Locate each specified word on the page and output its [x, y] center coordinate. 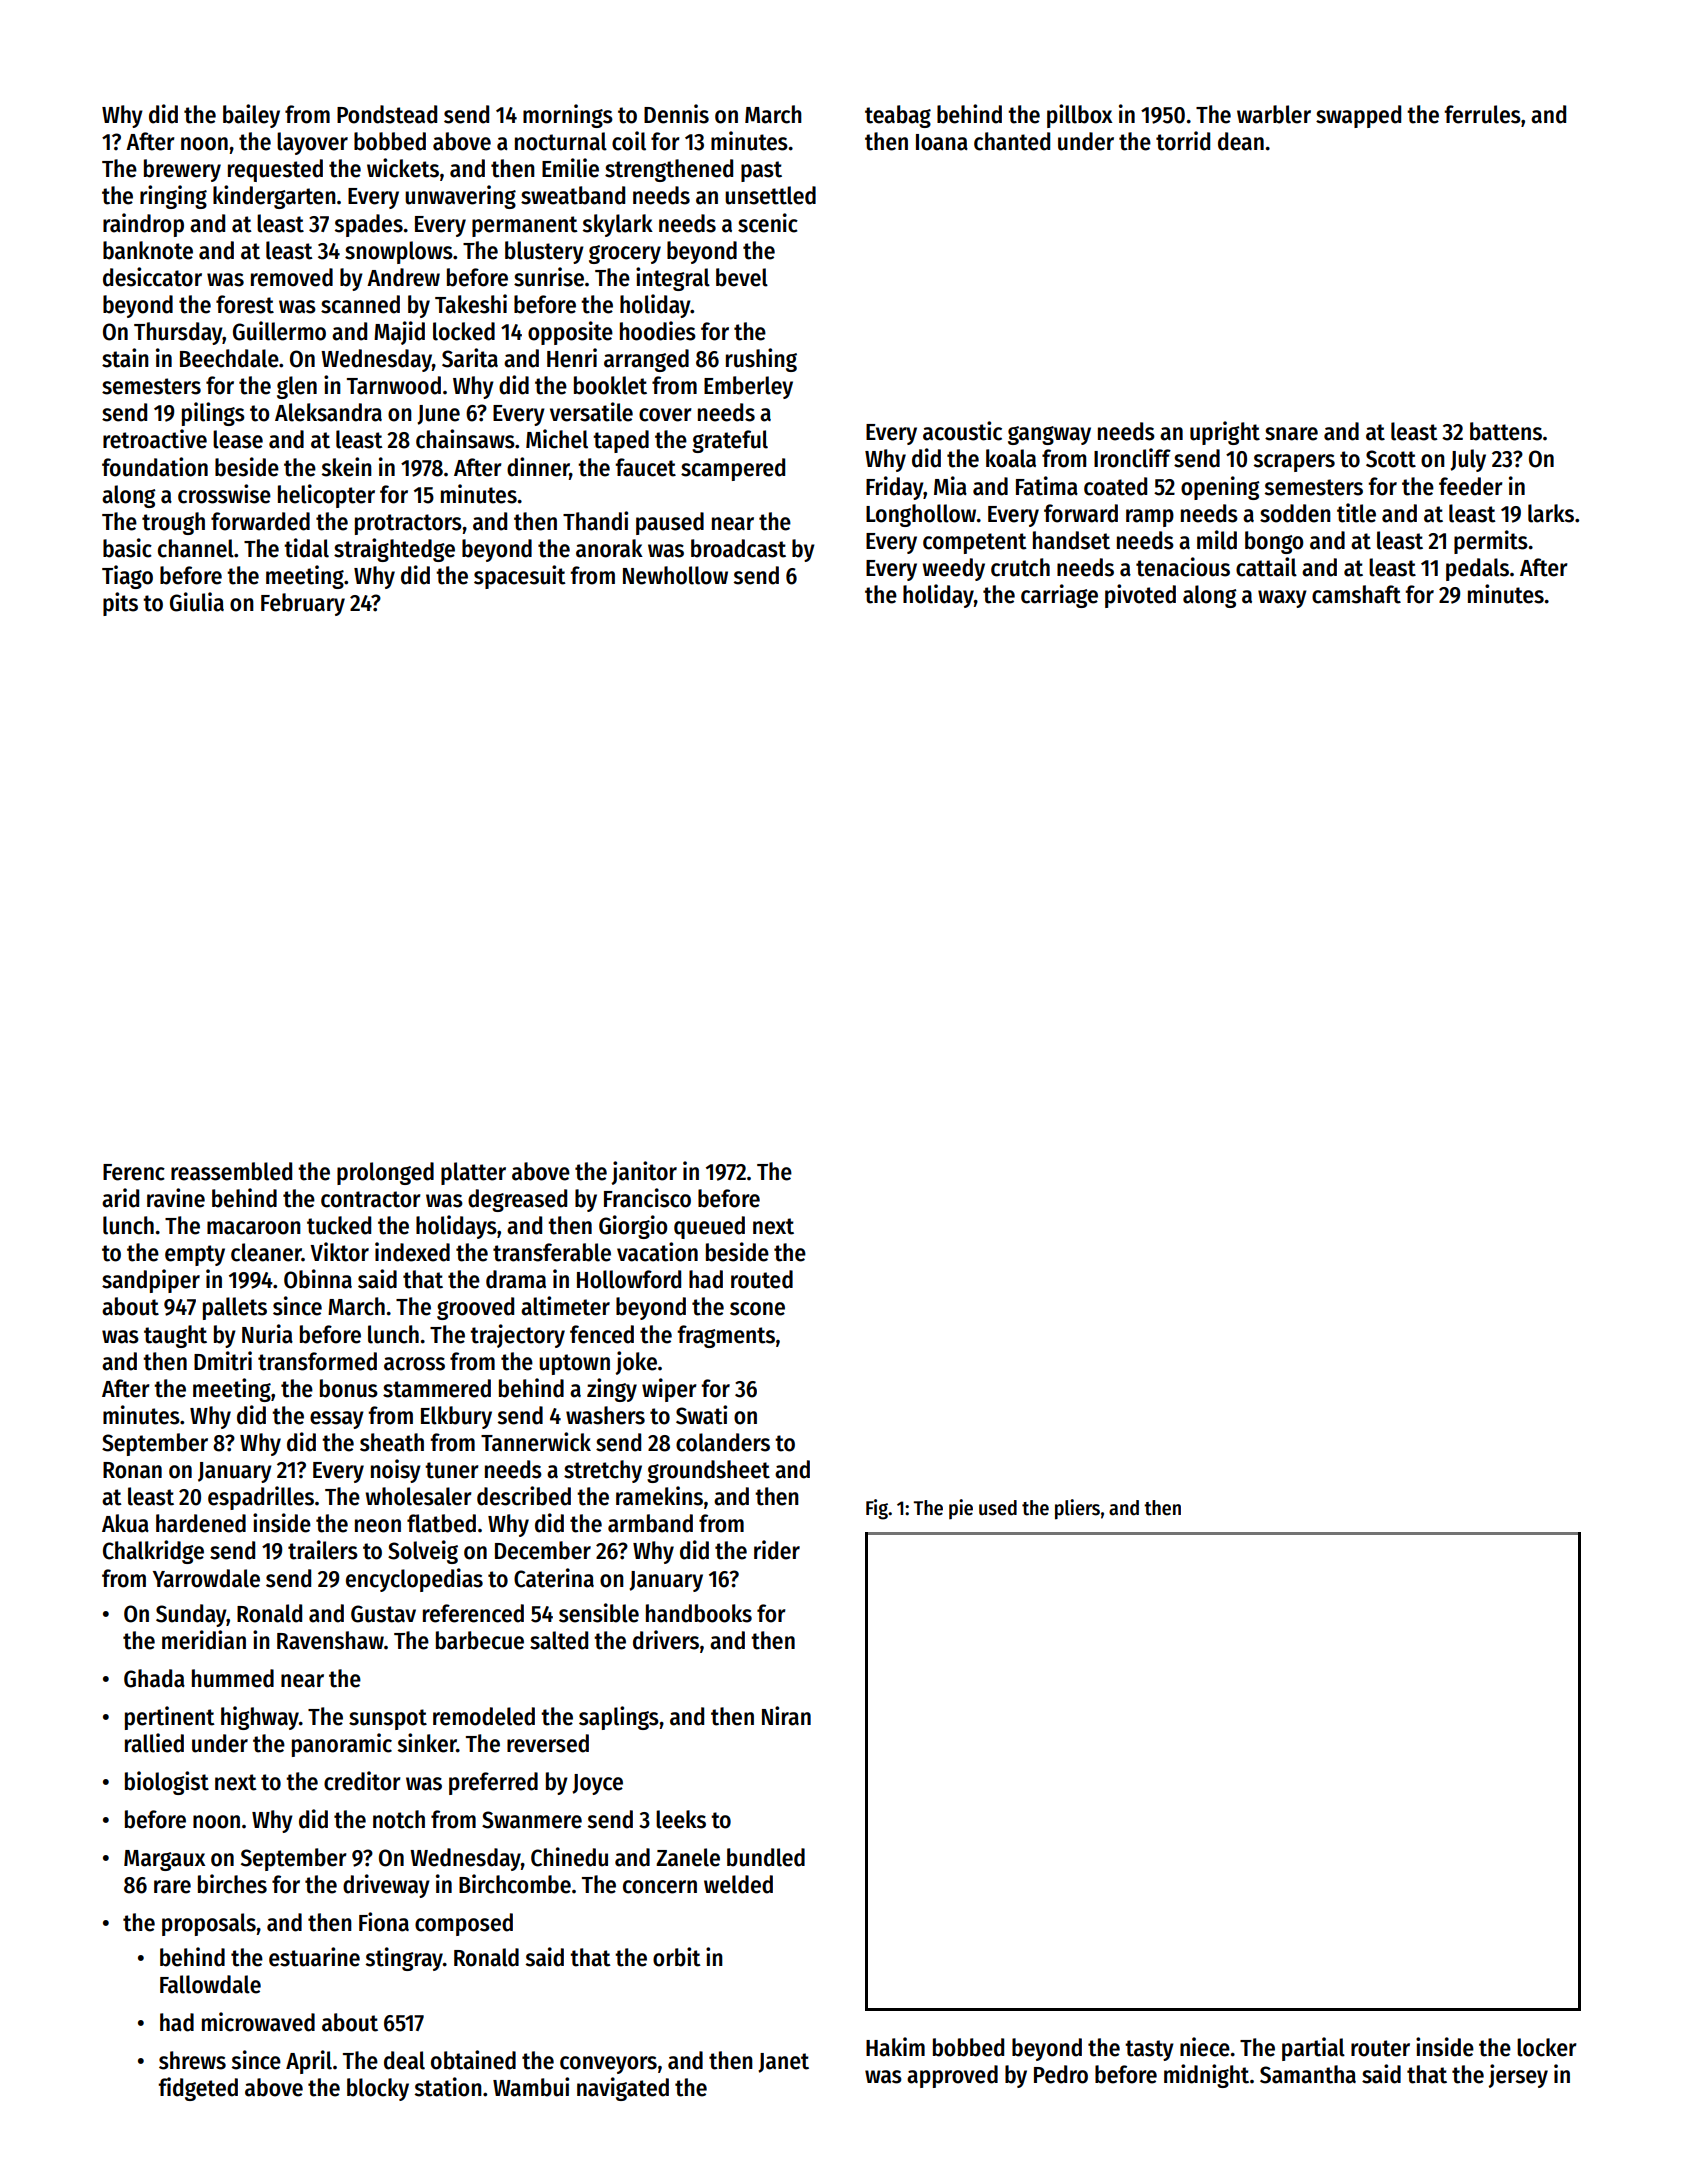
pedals [1477, 569]
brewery [182, 170]
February [303, 604]
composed [464, 1924]
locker [1547, 2047]
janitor [644, 1173]
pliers [1077, 1509]
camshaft [1356, 594]
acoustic [962, 431]
